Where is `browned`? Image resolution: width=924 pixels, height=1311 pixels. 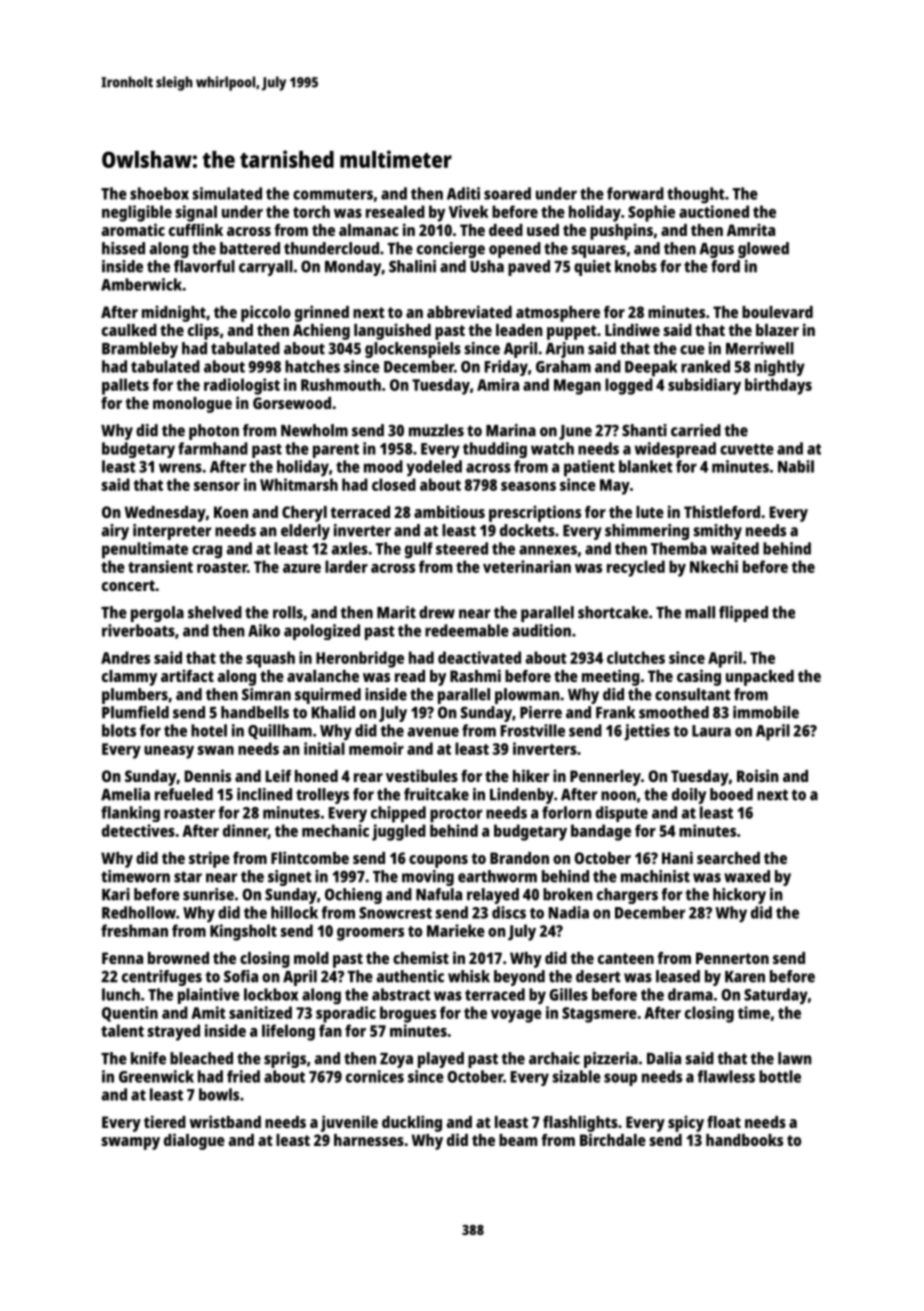
browned is located at coordinates (178, 958).
